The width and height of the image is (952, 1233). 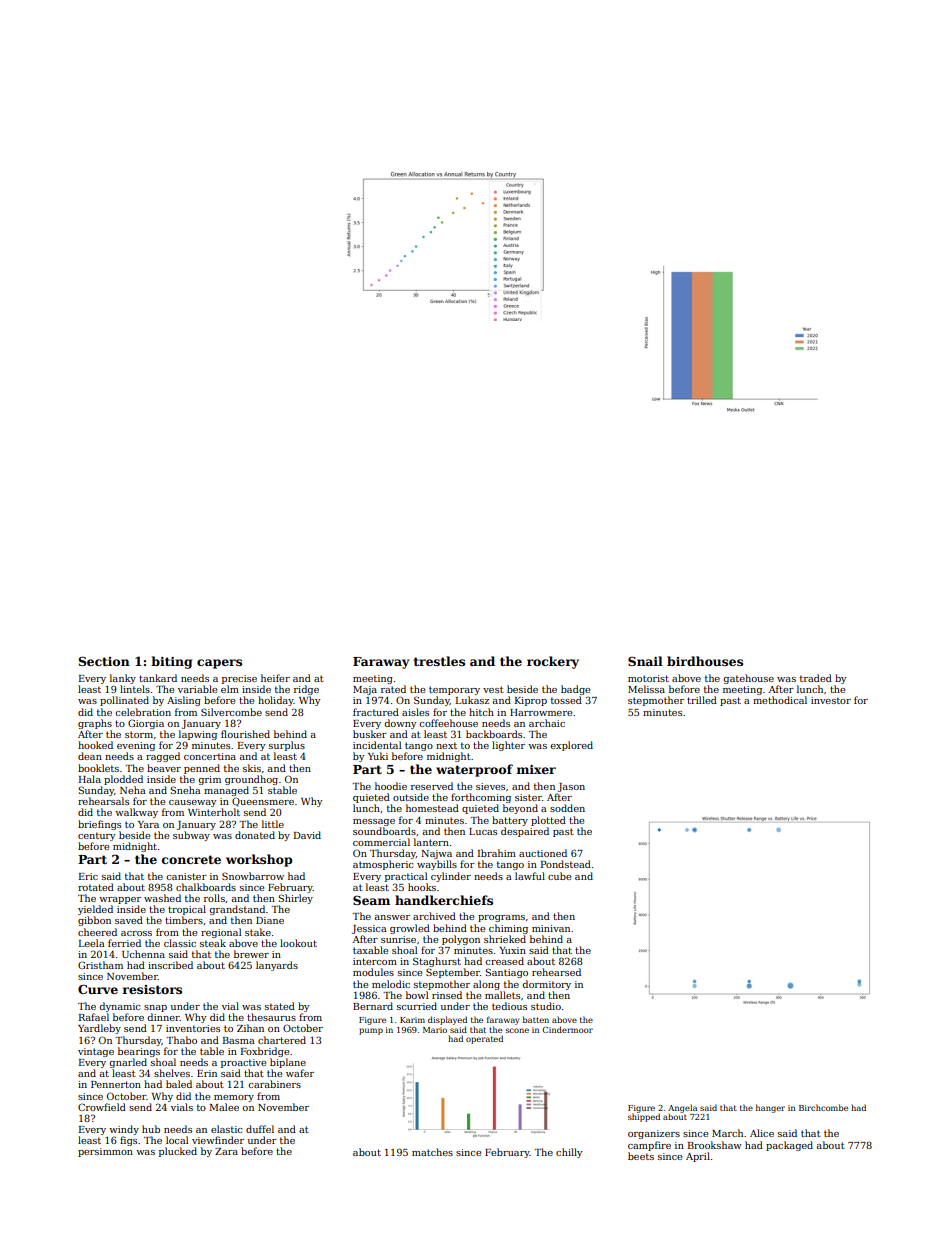 I want to click on carabiners, so click(x=274, y=1084).
